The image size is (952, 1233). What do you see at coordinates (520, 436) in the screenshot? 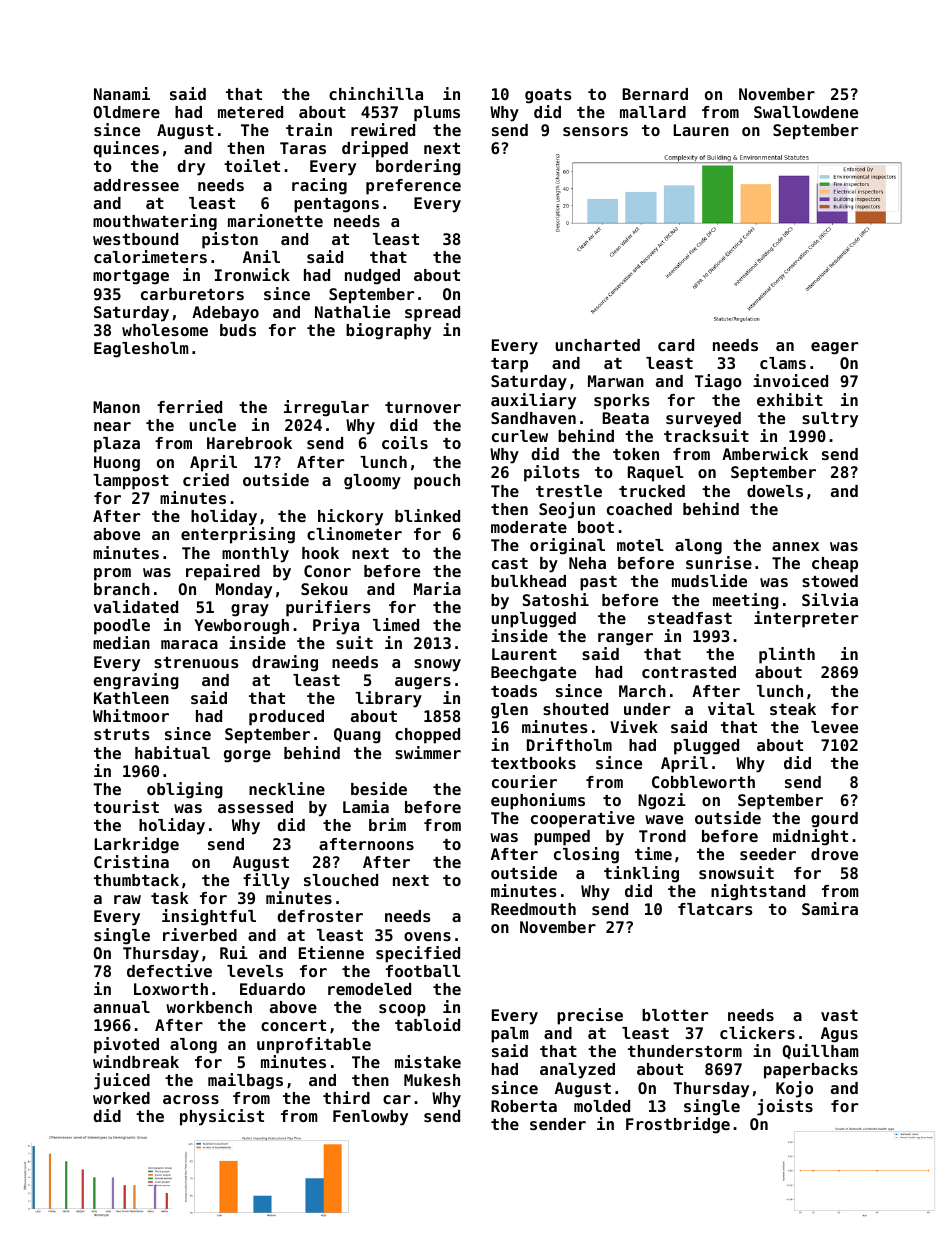
I see `curlew` at bounding box center [520, 436].
